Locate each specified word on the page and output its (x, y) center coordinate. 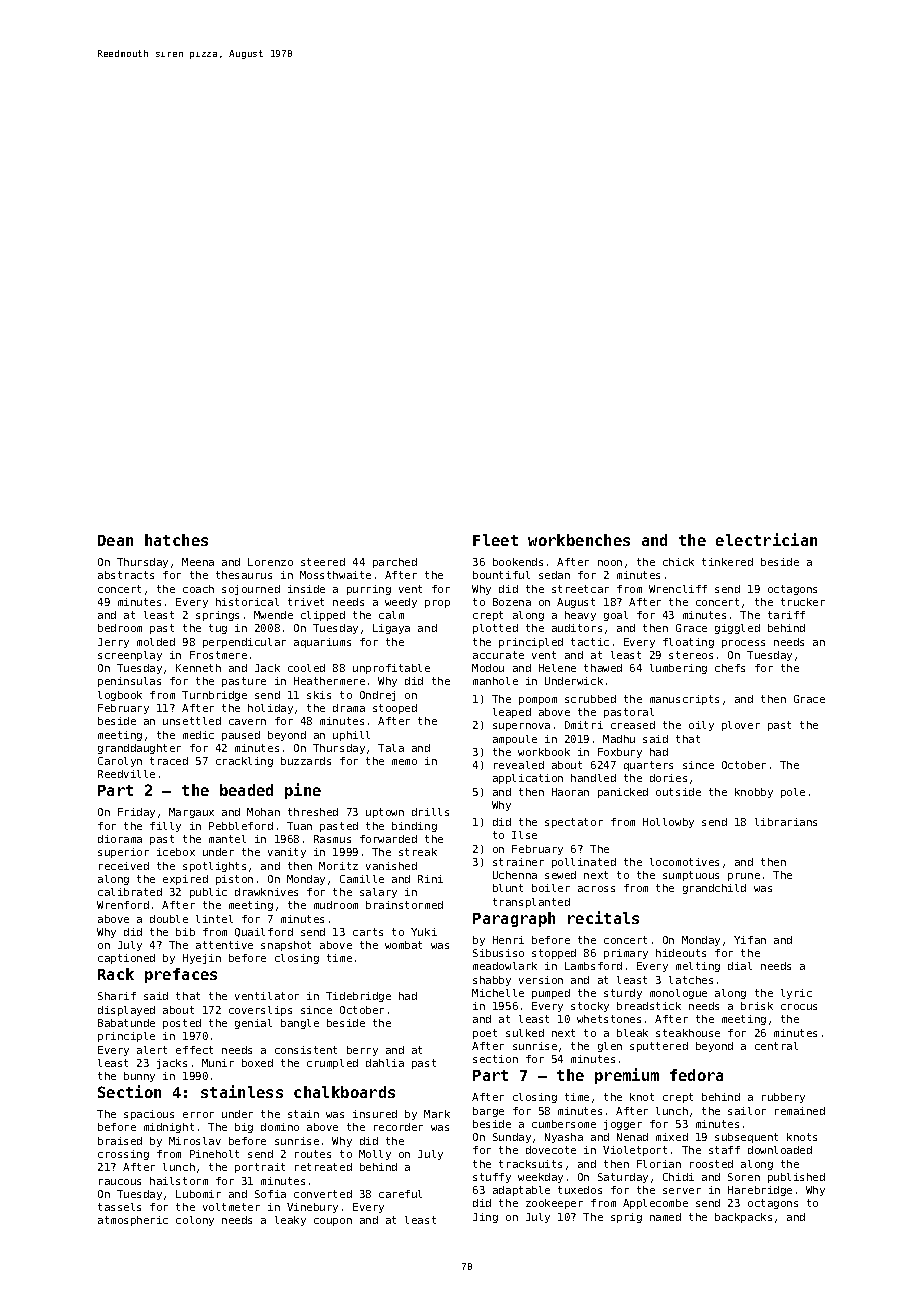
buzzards (306, 761)
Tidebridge (358, 997)
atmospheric (133, 1221)
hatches (176, 540)
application (528, 779)
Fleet (495, 540)
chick (678, 562)
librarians (786, 822)
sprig (626, 1218)
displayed (126, 1011)
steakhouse (688, 1033)
